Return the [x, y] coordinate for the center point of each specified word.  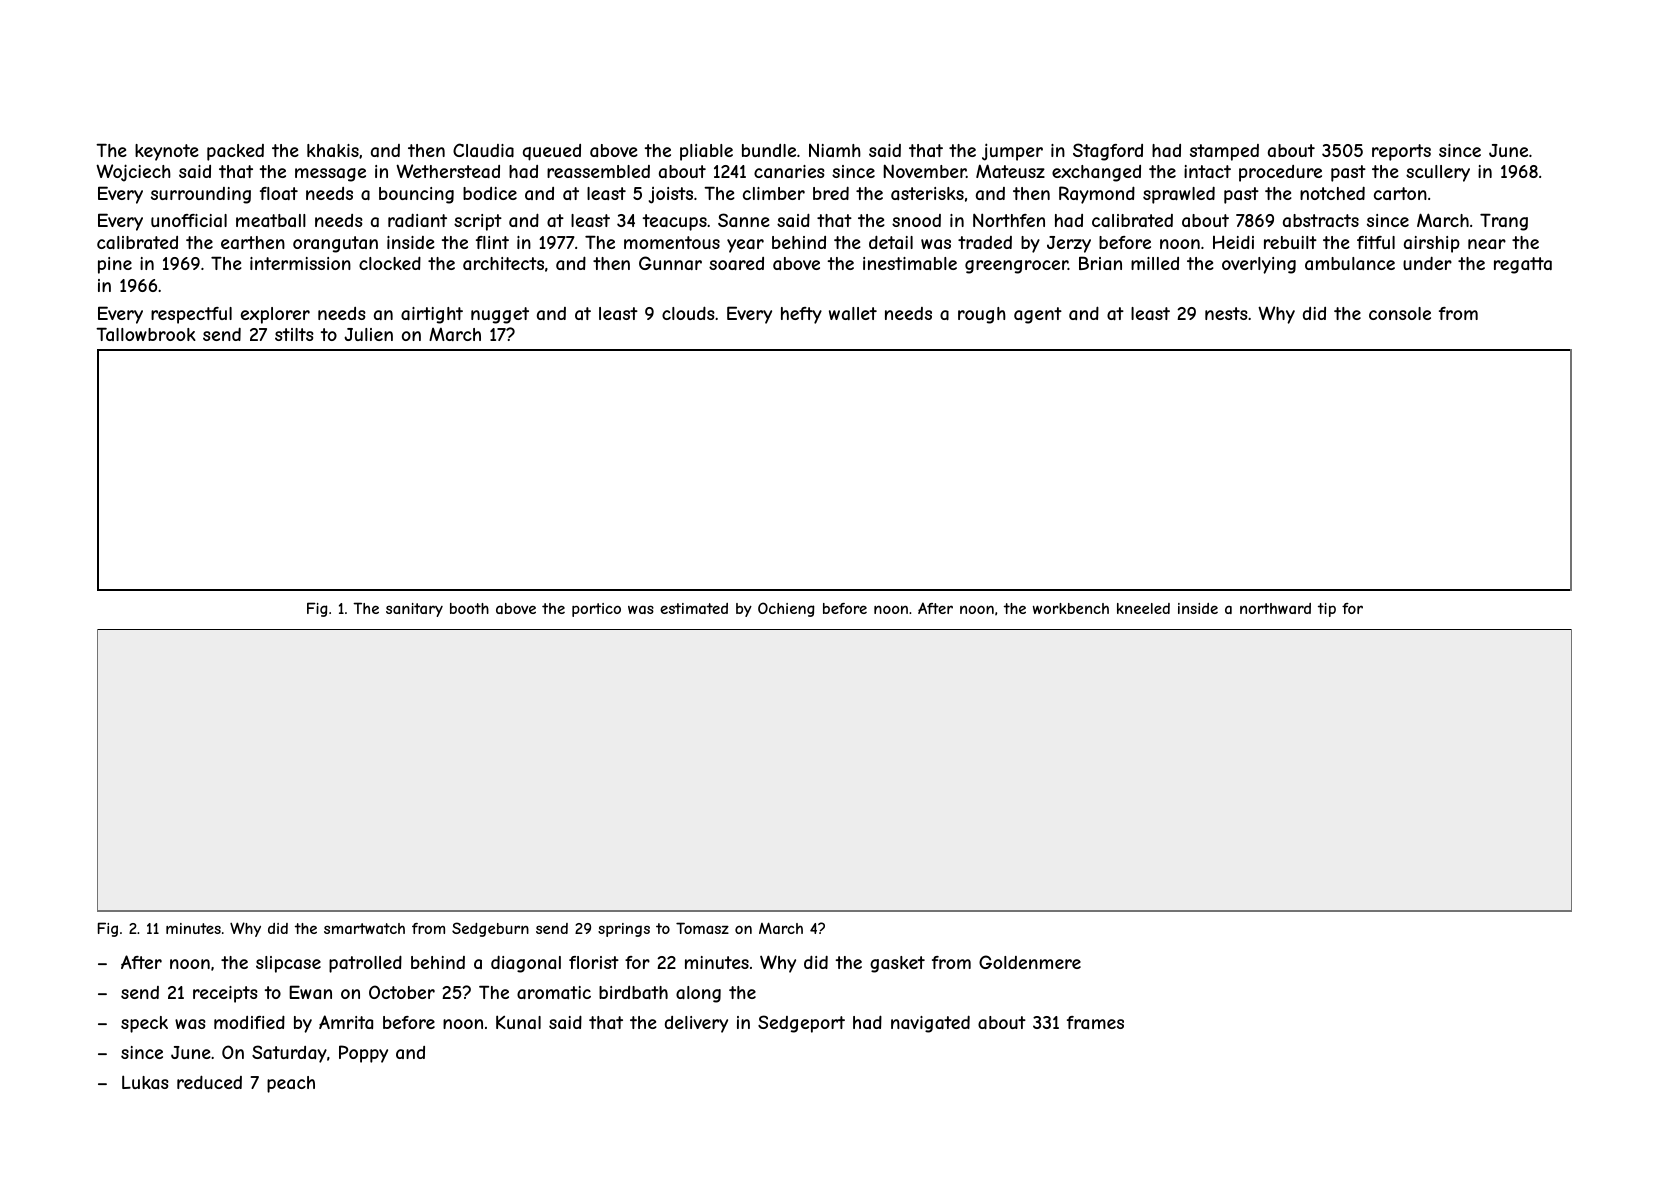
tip [1327, 610]
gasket [897, 964]
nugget [500, 315]
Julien [368, 334]
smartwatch [364, 928]
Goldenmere [1030, 962]
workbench [1071, 608]
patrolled [365, 964]
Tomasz [702, 928]
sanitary [414, 610]
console [1400, 313]
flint [492, 242]
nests [1226, 313]
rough [982, 315]
